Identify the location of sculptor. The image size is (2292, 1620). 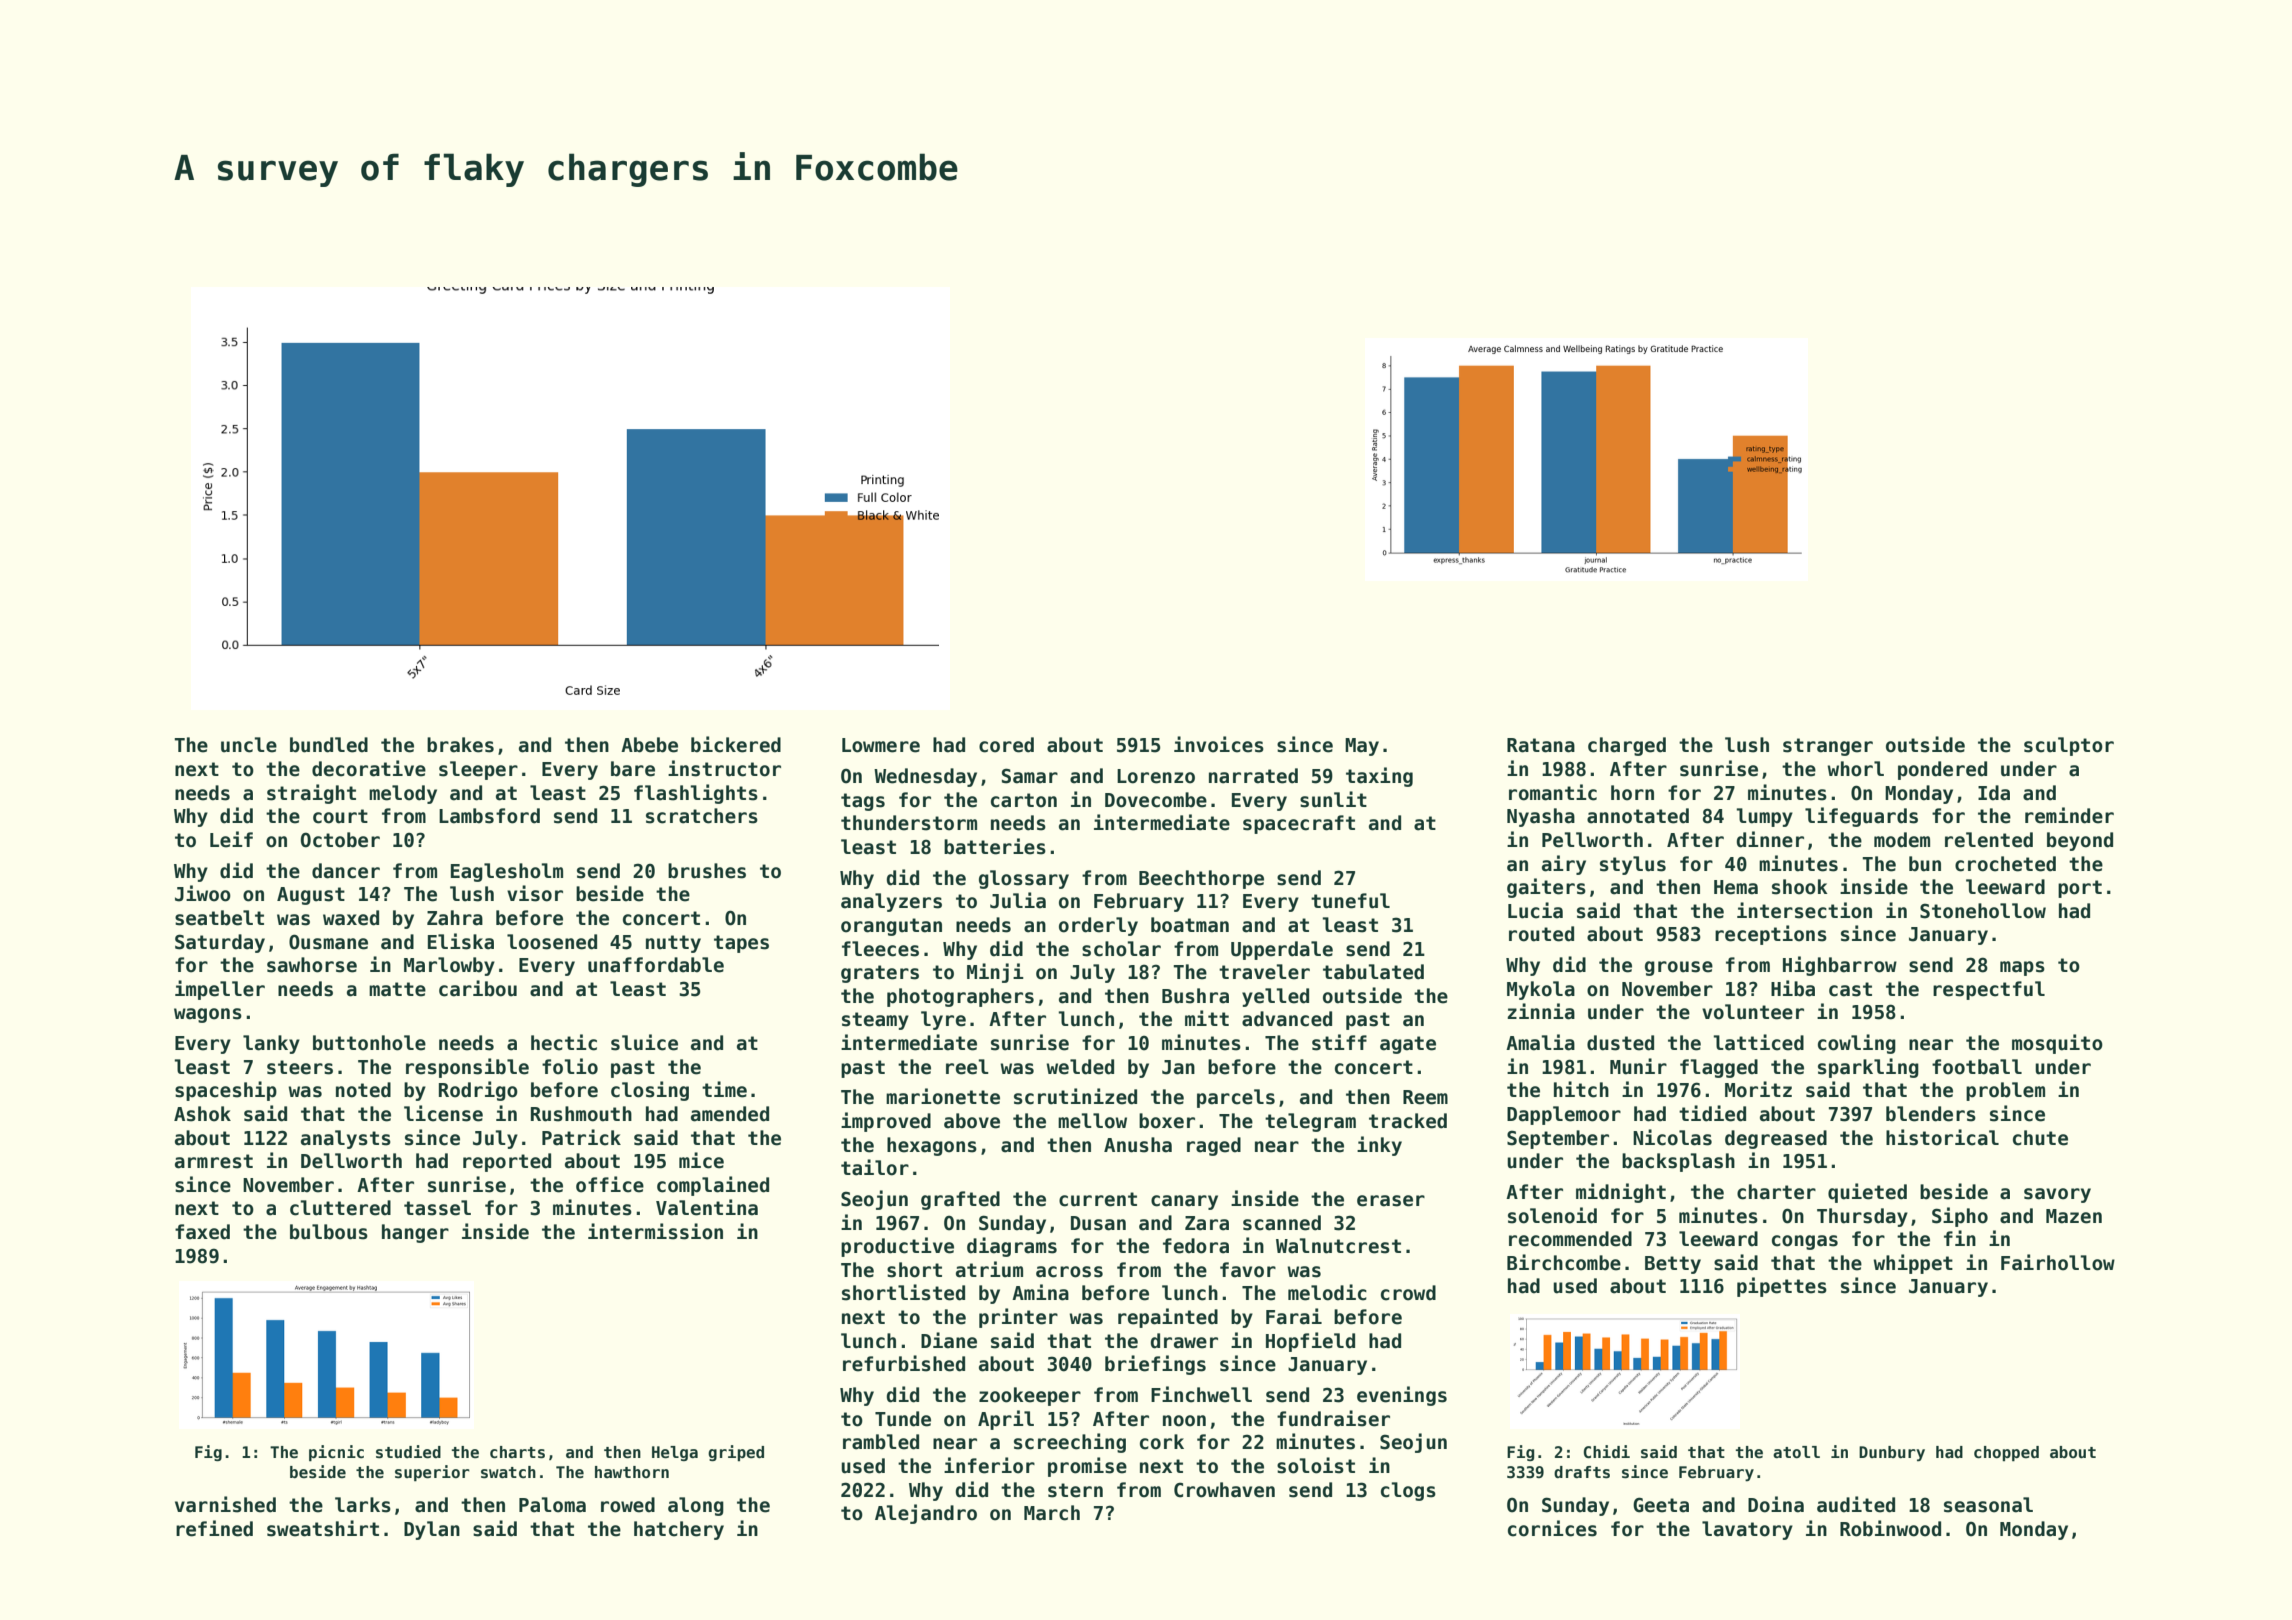
(2069, 746).
